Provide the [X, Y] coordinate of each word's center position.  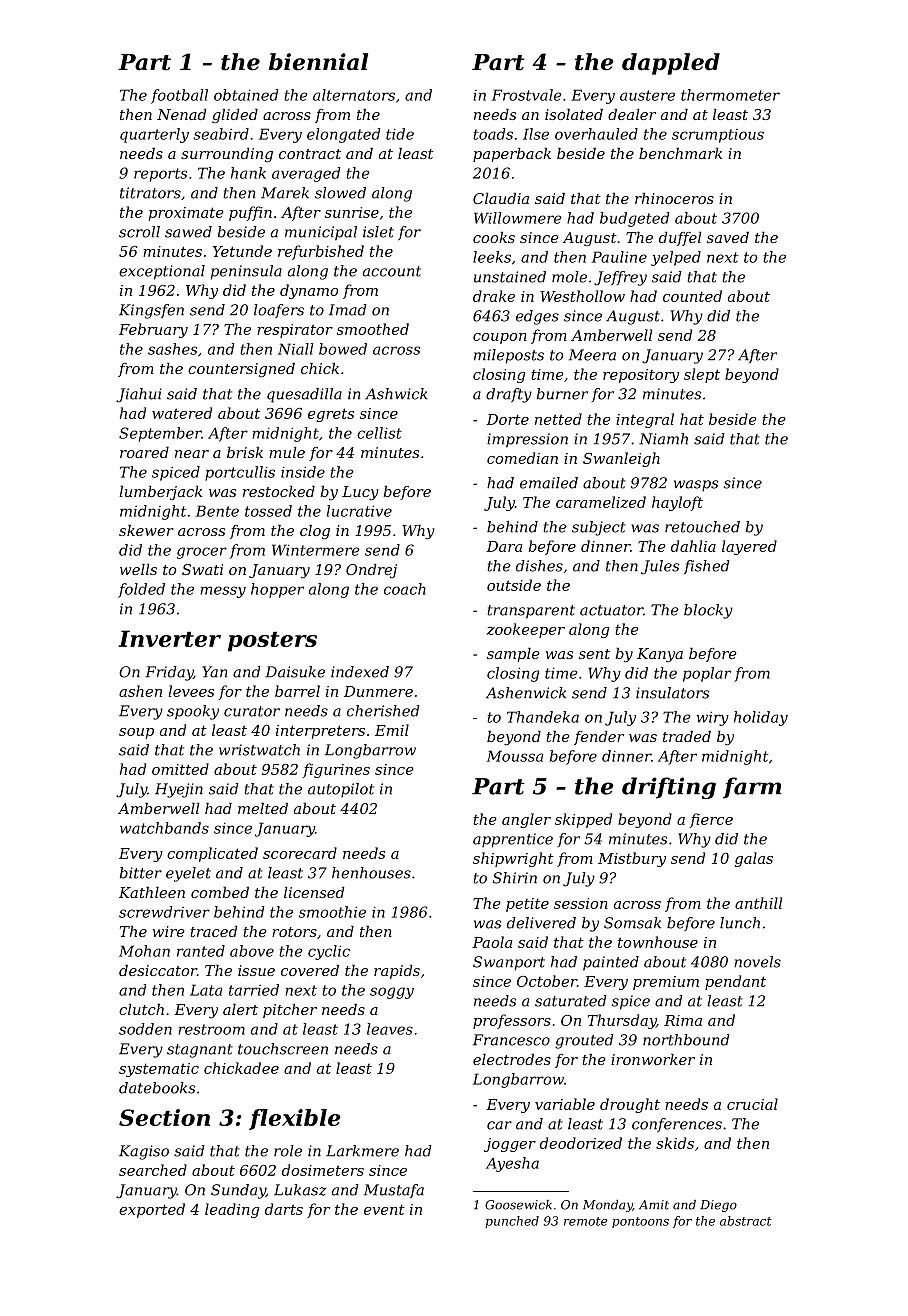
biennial [318, 62]
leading [232, 1210]
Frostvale [527, 95]
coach [405, 589]
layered [749, 547]
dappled [671, 64]
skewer [146, 530]
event [384, 1209]
